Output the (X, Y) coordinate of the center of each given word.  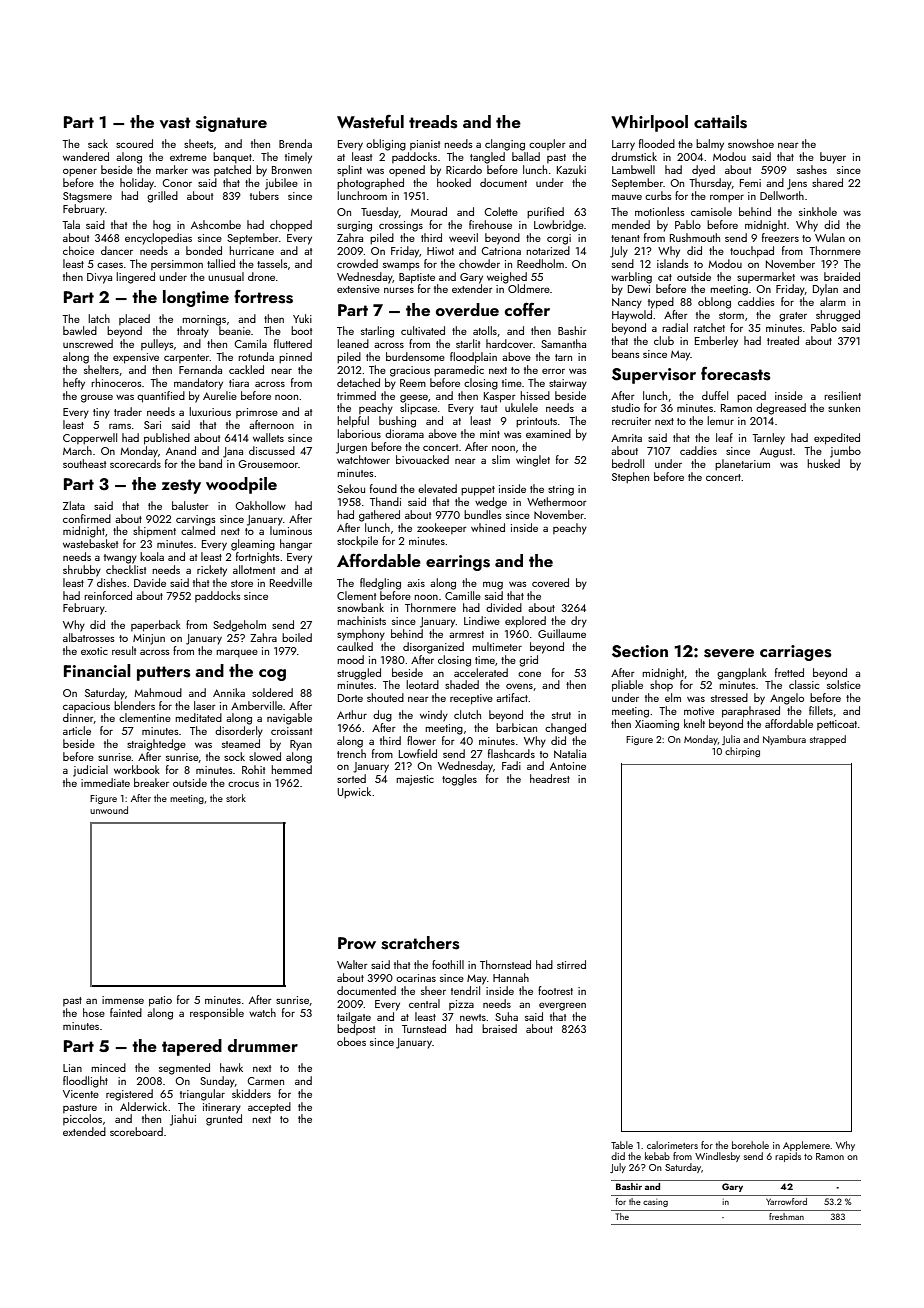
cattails (720, 122)
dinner (78, 717)
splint (349, 170)
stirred (571, 964)
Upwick (354, 793)
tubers (264, 195)
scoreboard (136, 1131)
